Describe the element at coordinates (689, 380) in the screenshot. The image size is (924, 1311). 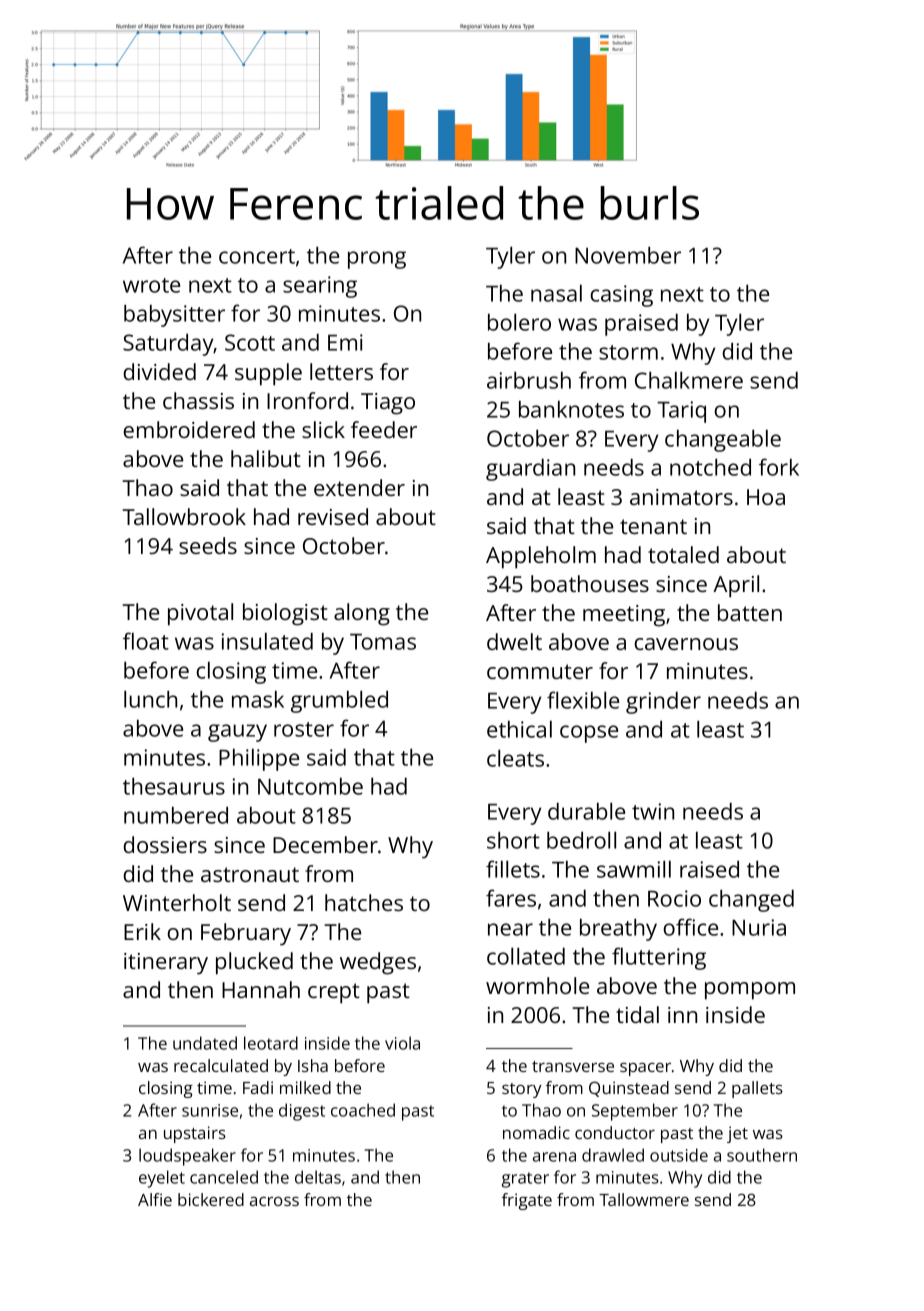
I see `Chalkmere` at that location.
